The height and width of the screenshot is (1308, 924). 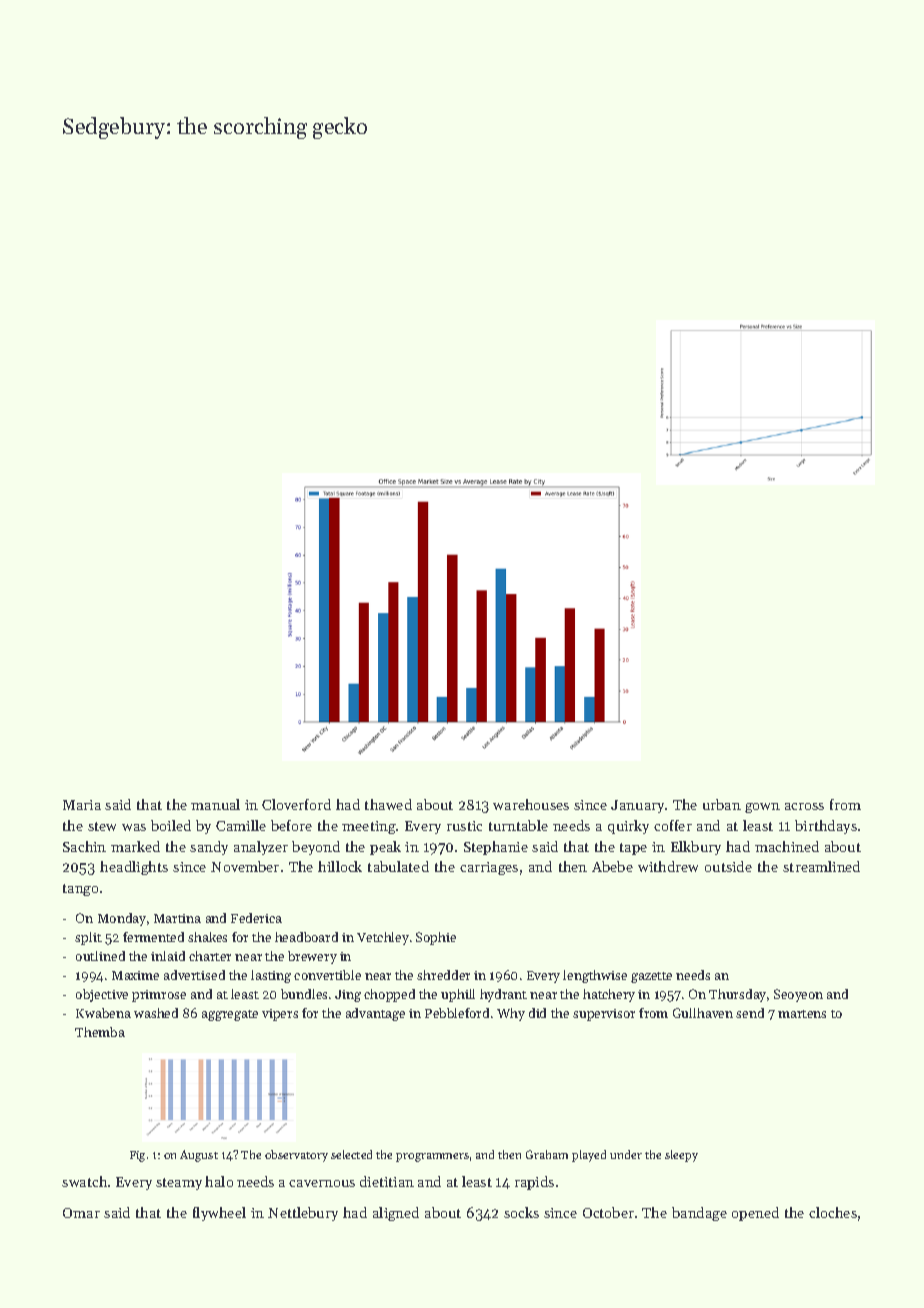 I want to click on selected, so click(x=351, y=1154).
